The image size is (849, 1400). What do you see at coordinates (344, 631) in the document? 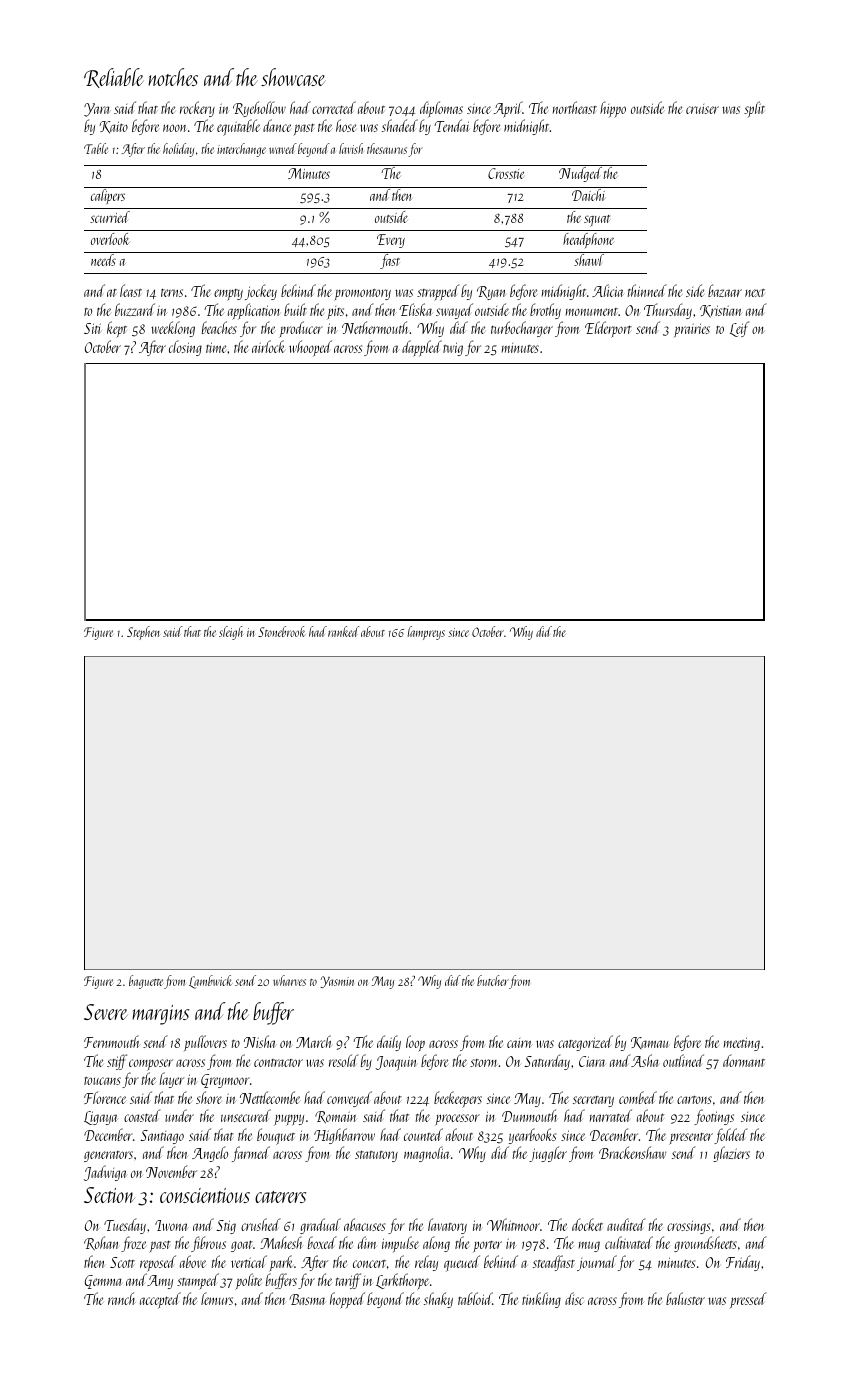
I see `ranked` at bounding box center [344, 631].
